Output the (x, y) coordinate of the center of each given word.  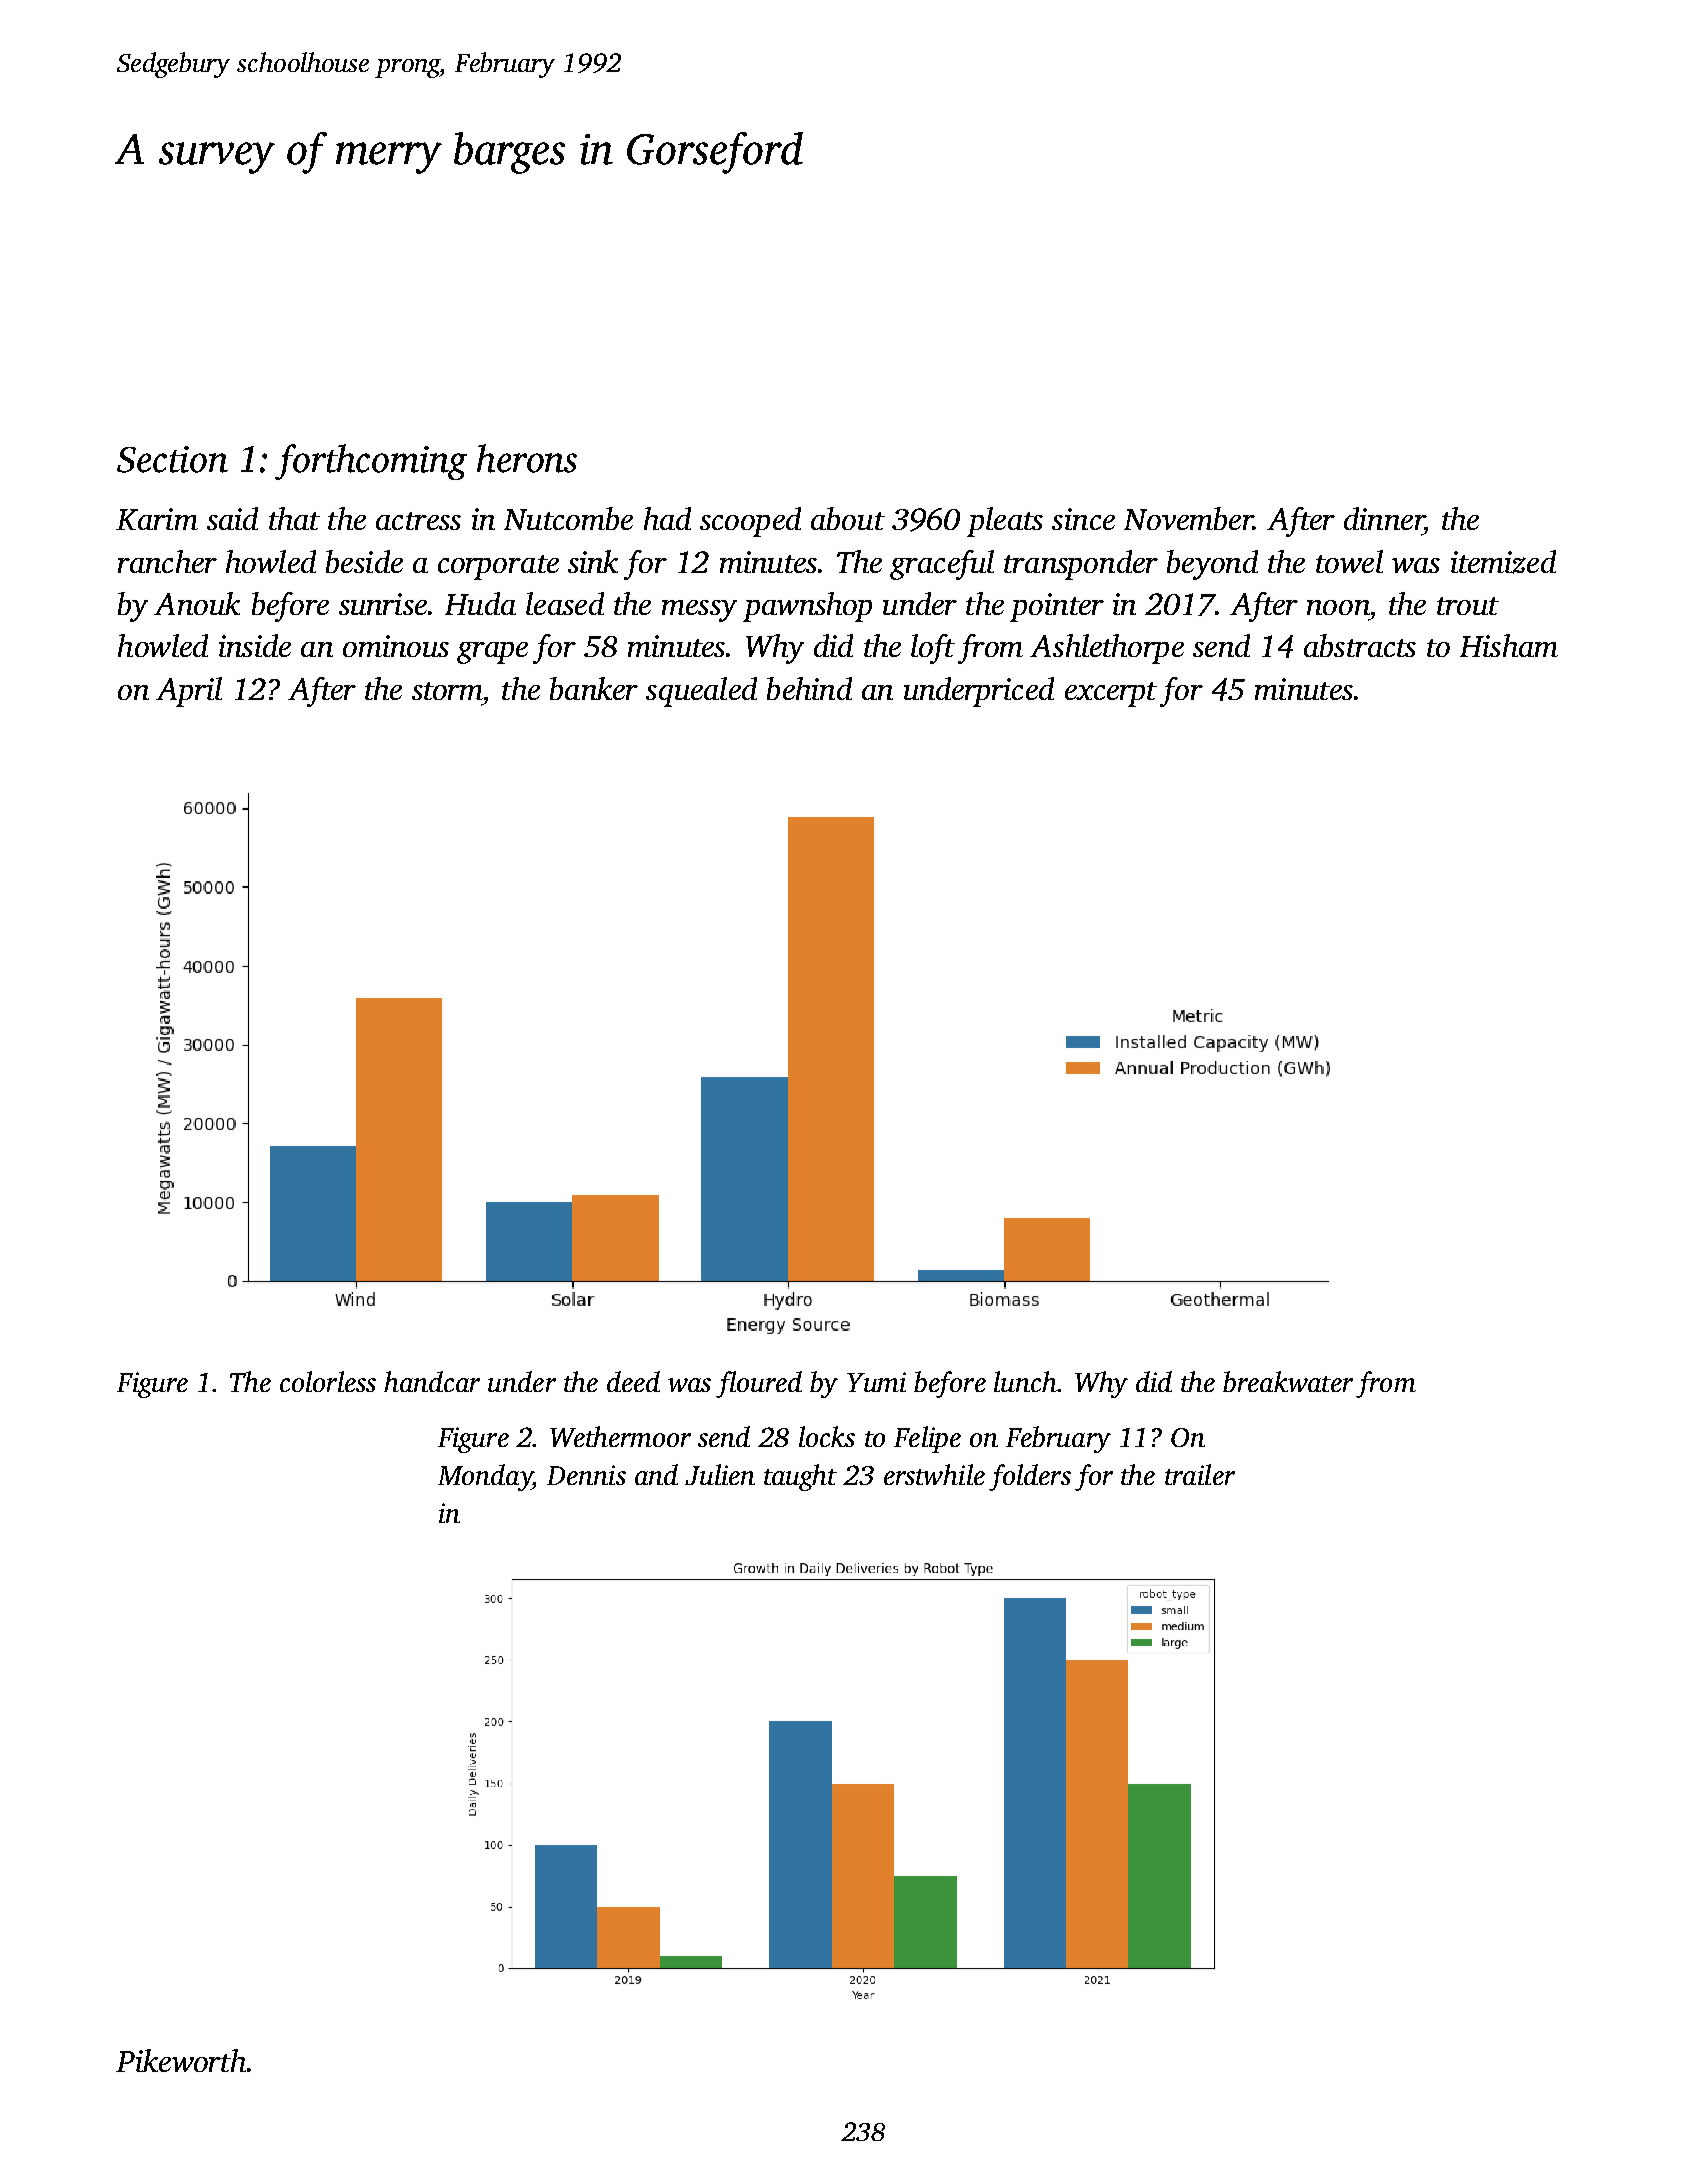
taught (800, 1477)
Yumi (876, 1382)
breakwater (1288, 1381)
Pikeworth (181, 2060)
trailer (1200, 1474)
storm (447, 691)
